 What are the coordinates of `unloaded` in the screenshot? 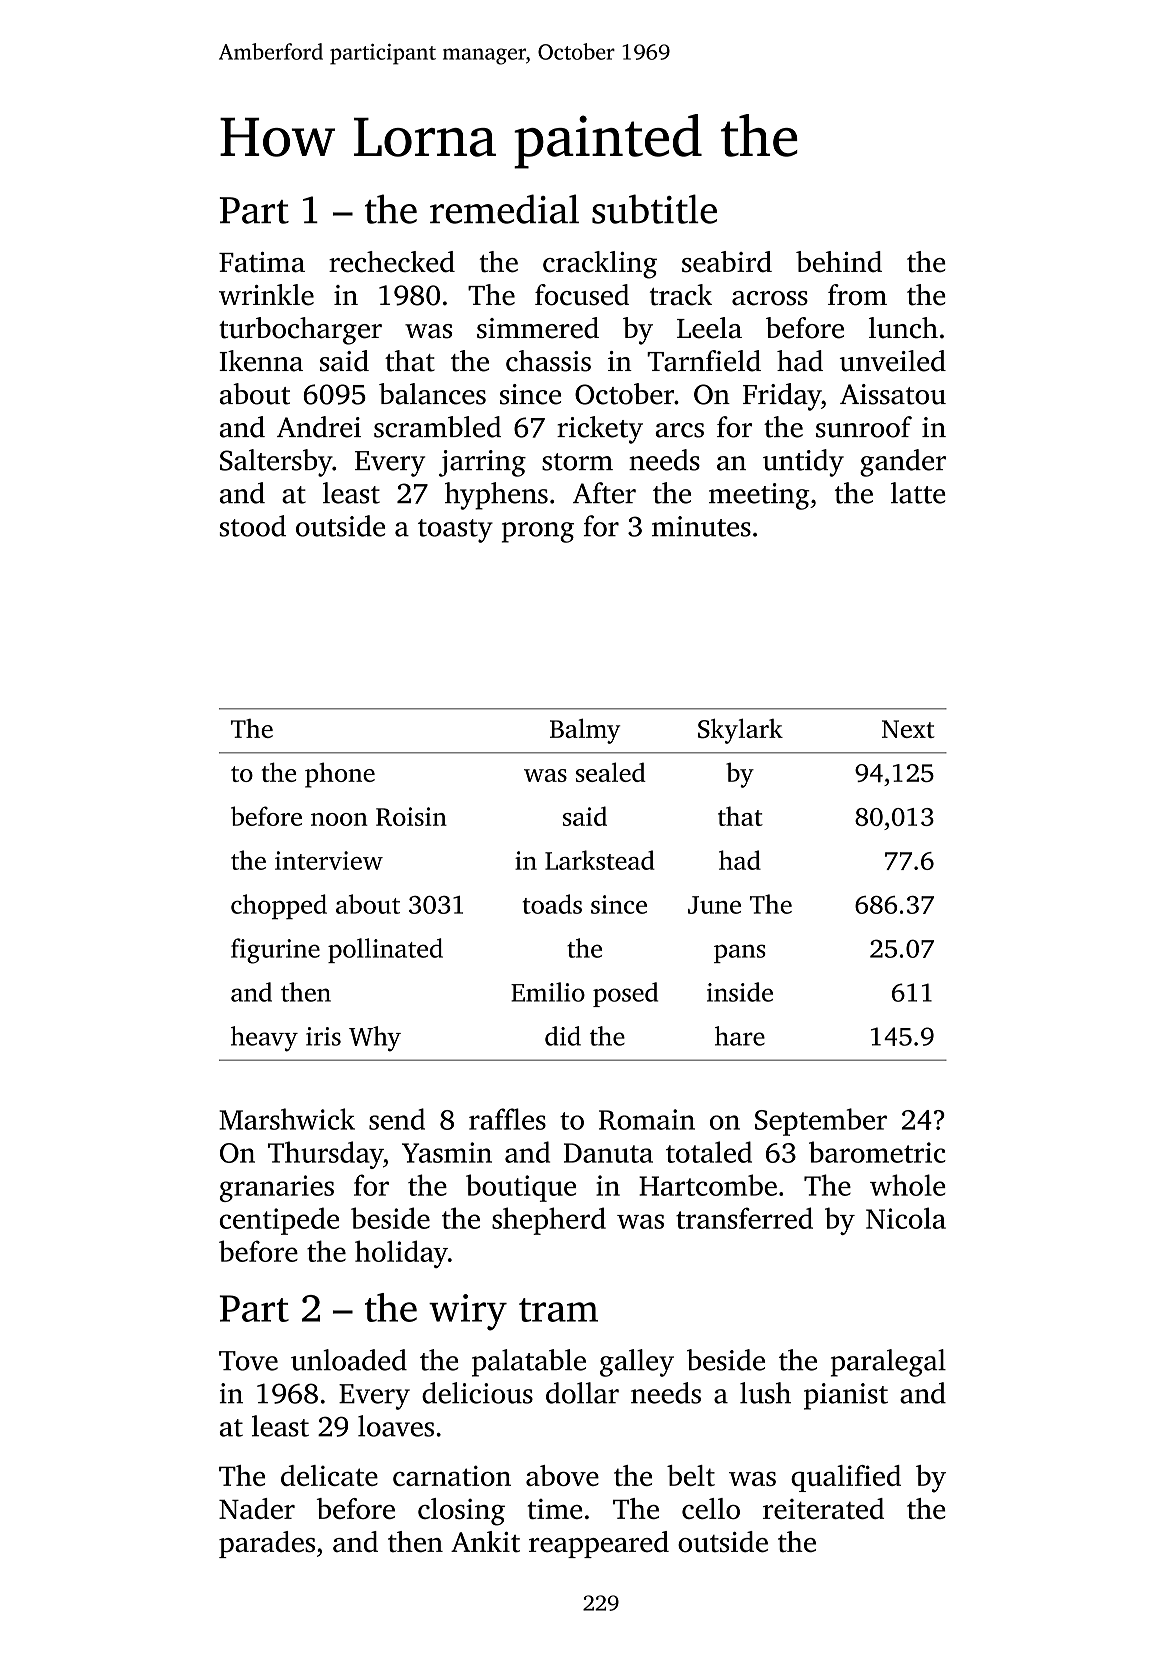 It's located at (349, 1360).
